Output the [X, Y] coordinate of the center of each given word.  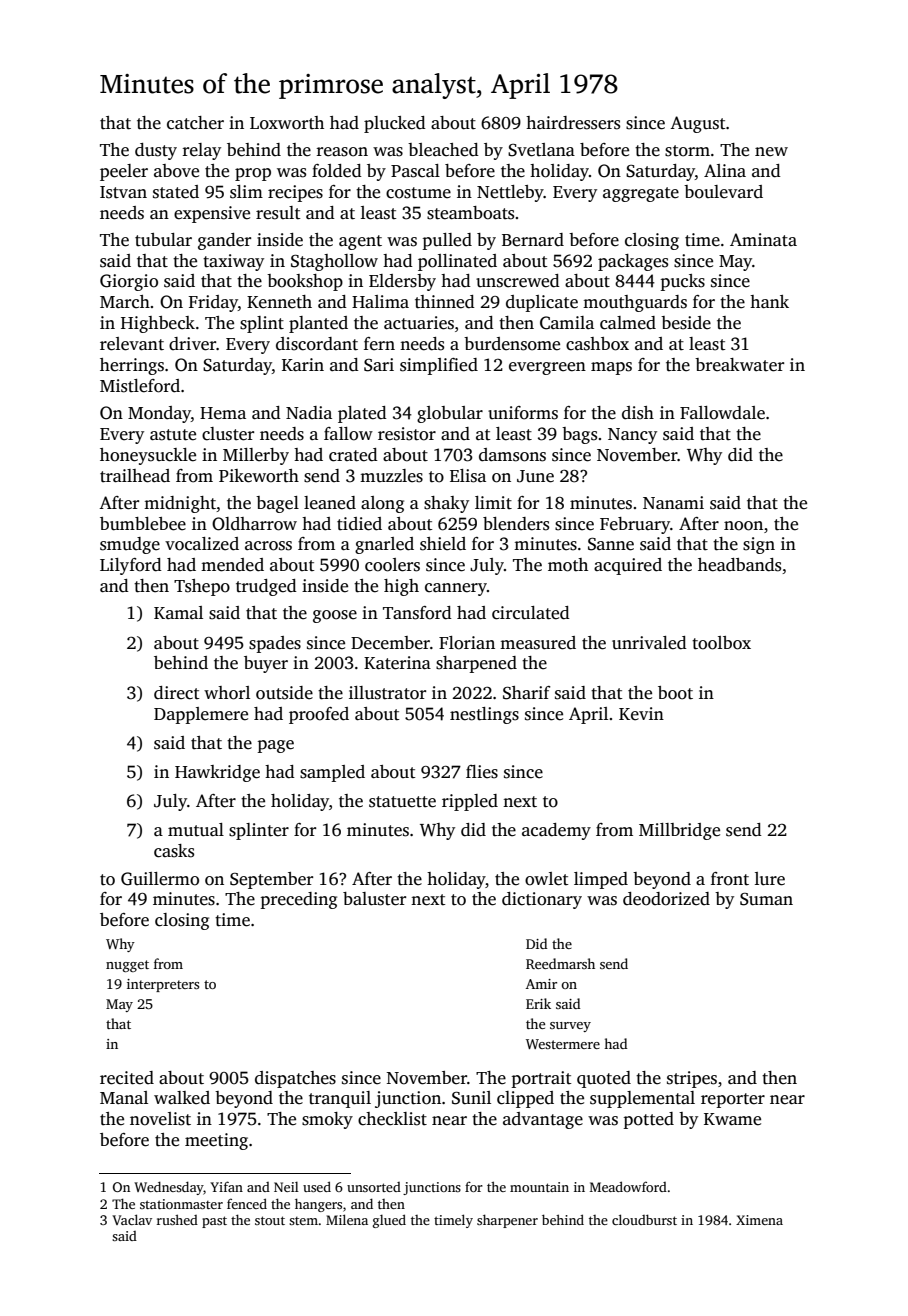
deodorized [666, 899]
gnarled [384, 545]
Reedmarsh [560, 963]
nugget [127, 966]
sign [759, 545]
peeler [124, 172]
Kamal [178, 612]
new [771, 152]
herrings [132, 366]
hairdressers [573, 123]
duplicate [542, 303]
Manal [124, 1097]
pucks [683, 282]
